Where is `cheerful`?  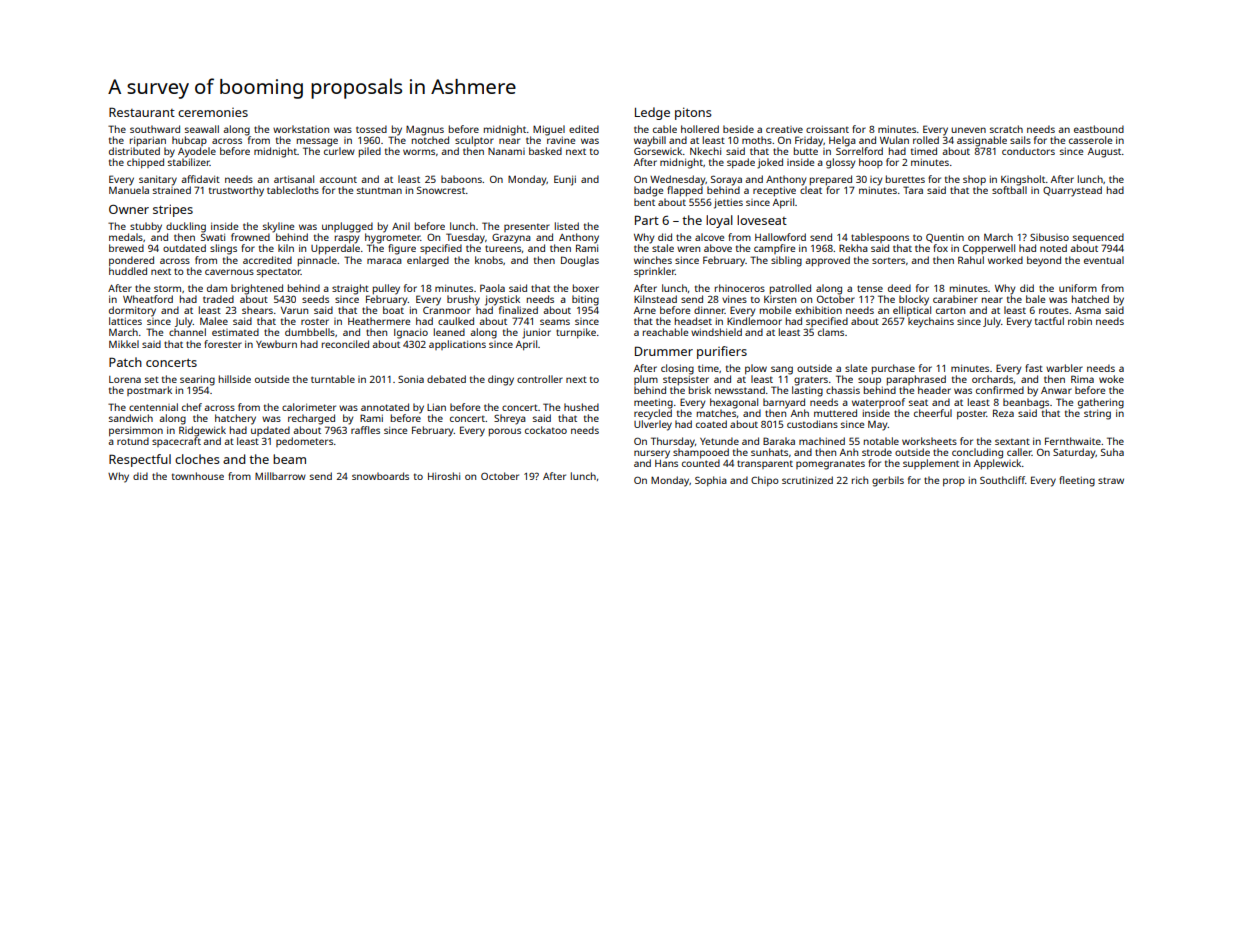
cheerful is located at coordinates (933, 413).
